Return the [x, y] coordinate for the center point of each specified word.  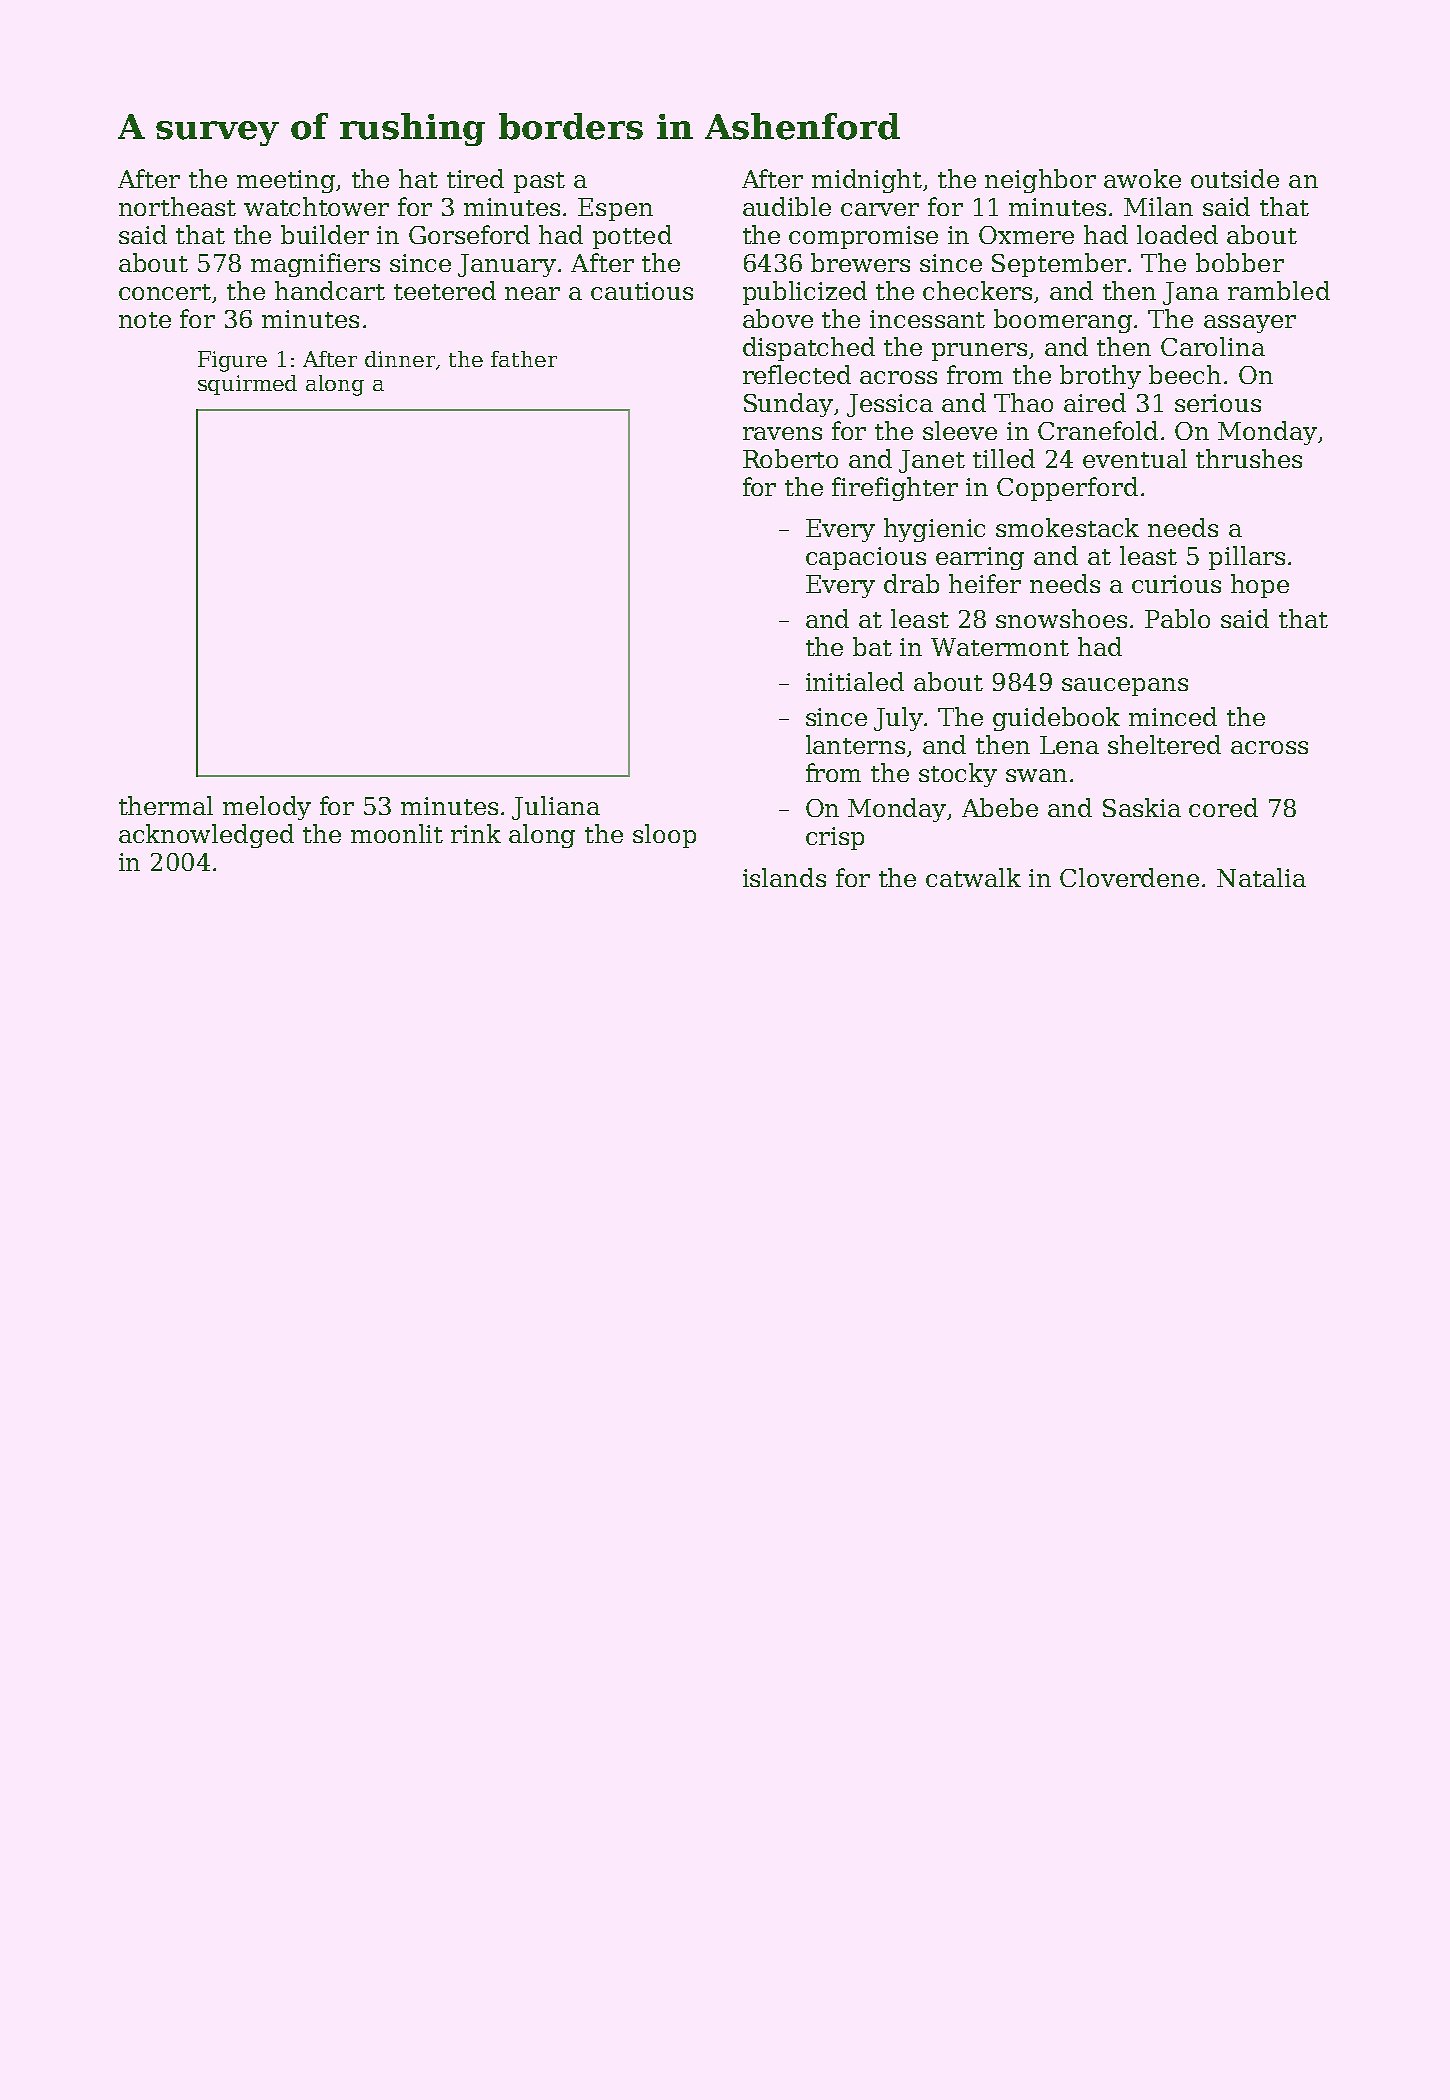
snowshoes [1061, 618]
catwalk [973, 877]
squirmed [247, 385]
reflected [797, 374]
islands [784, 877]
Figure [232, 361]
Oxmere [1026, 235]
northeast [177, 206]
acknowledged [206, 836]
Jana [1191, 293]
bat [872, 646]
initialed [855, 681]
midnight [867, 181]
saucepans [1125, 687]
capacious [866, 558]
